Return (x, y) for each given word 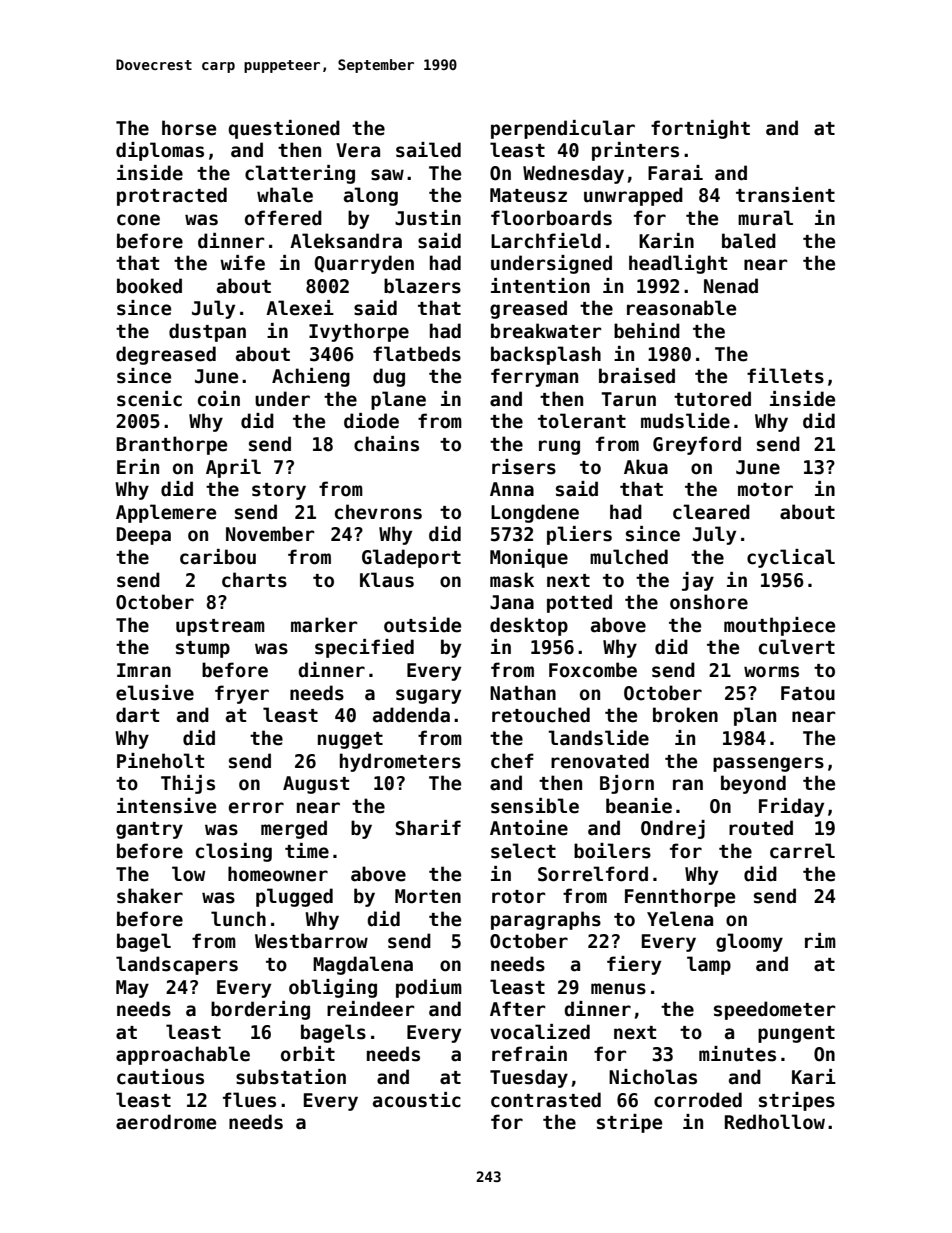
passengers (768, 764)
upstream (220, 627)
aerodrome (166, 1122)
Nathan (523, 693)
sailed (428, 150)
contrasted (546, 1100)
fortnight (700, 129)
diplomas (160, 151)
